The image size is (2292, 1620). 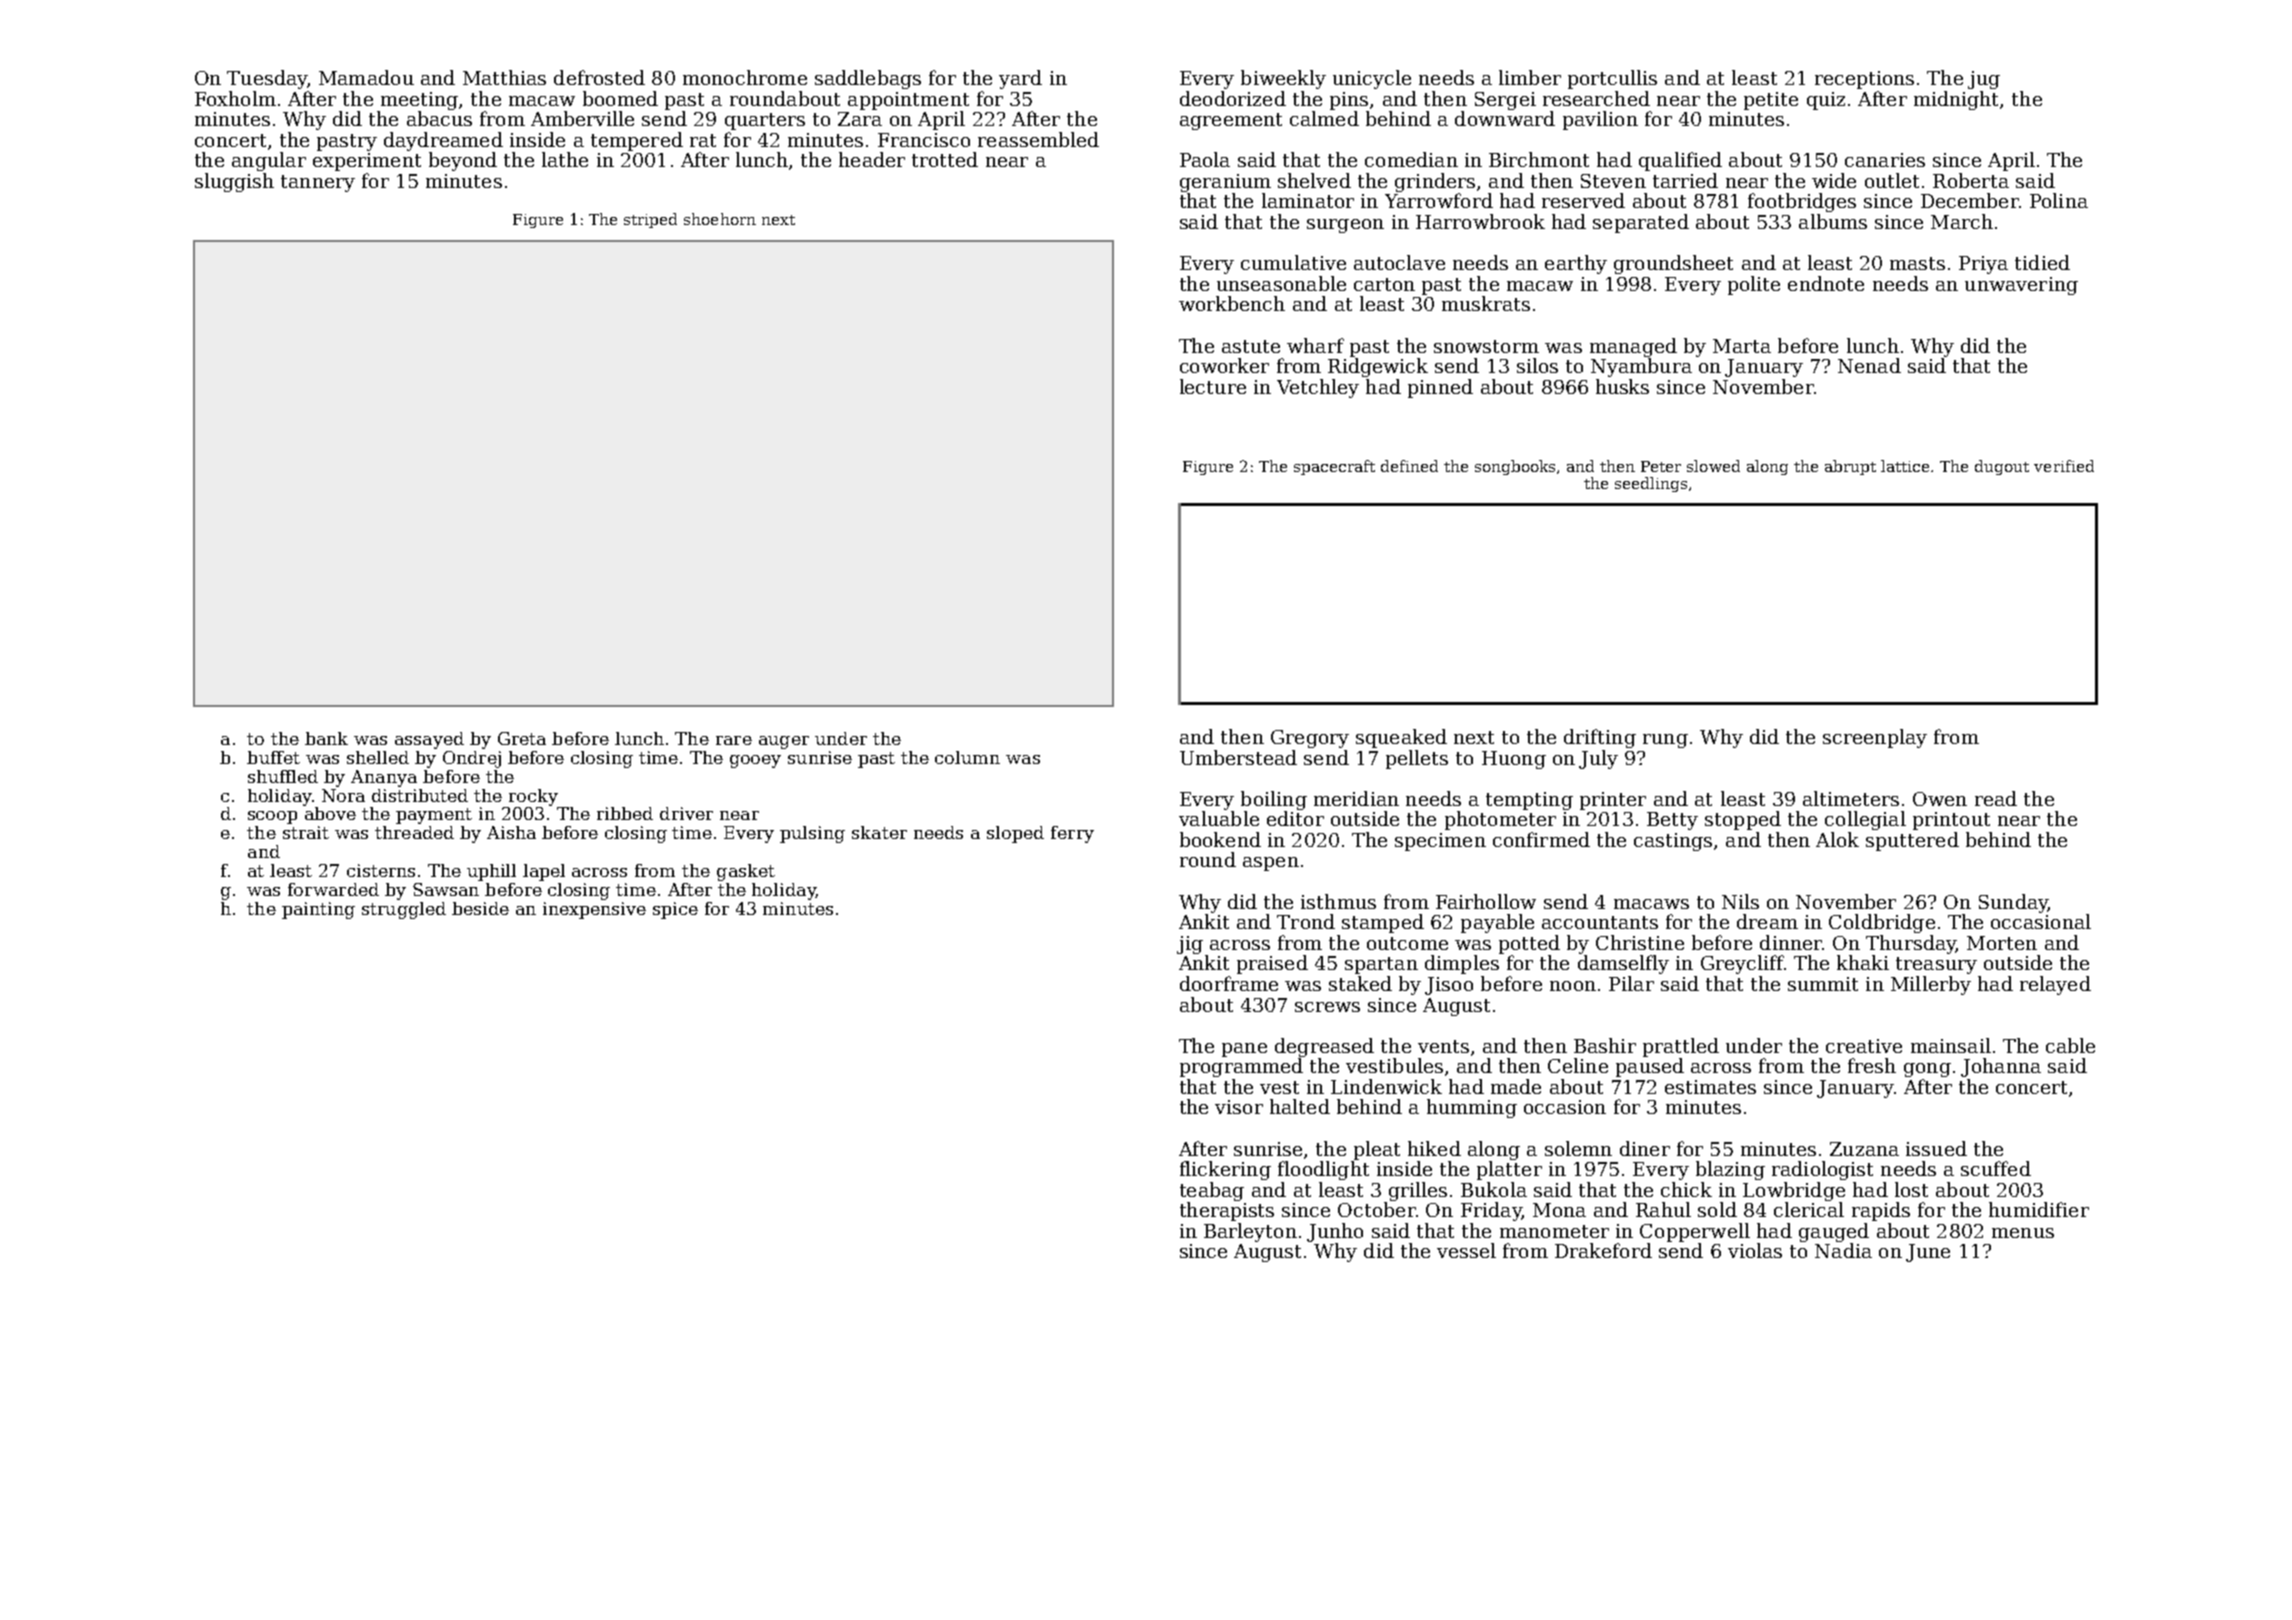 What do you see at coordinates (326, 738) in the document?
I see `bank` at bounding box center [326, 738].
